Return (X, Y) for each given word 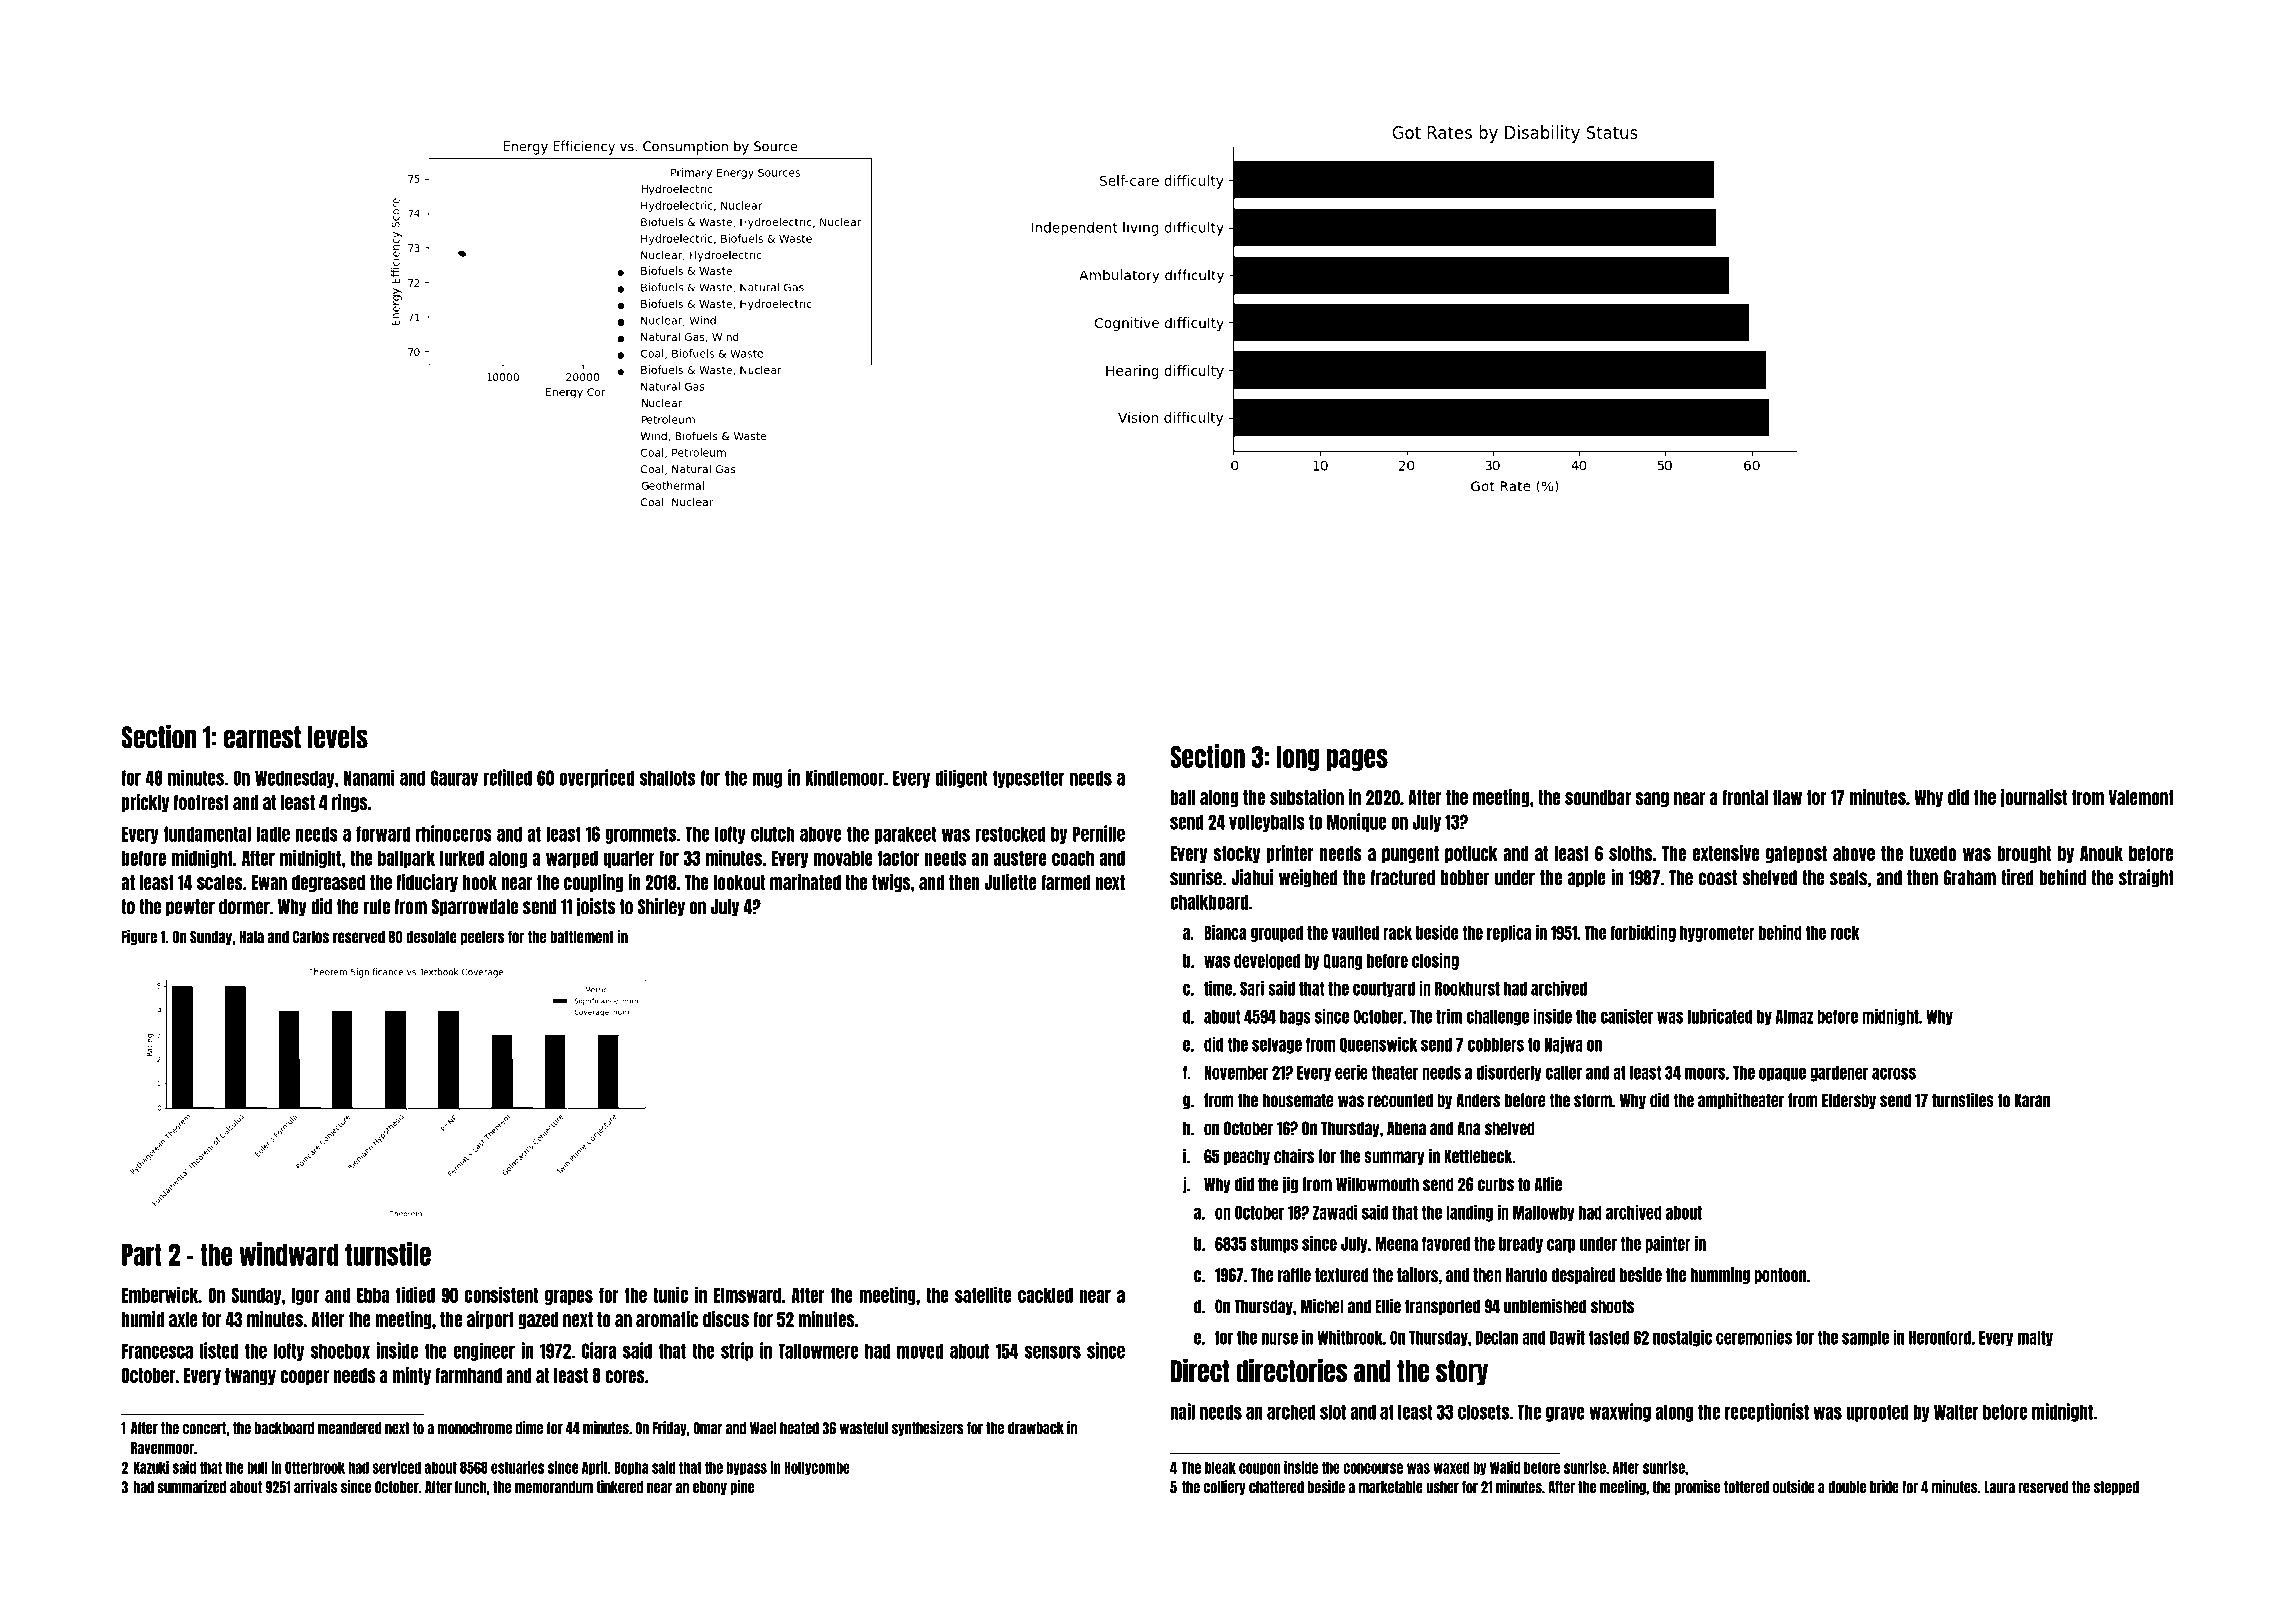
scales (220, 882)
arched (1291, 1412)
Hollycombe (817, 1468)
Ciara (599, 1350)
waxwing (1620, 1412)
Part (142, 1254)
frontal (1745, 797)
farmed (1065, 882)
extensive (1726, 853)
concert (204, 1428)
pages (1357, 760)
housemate (1298, 1100)
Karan (2032, 1100)
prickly (145, 803)
